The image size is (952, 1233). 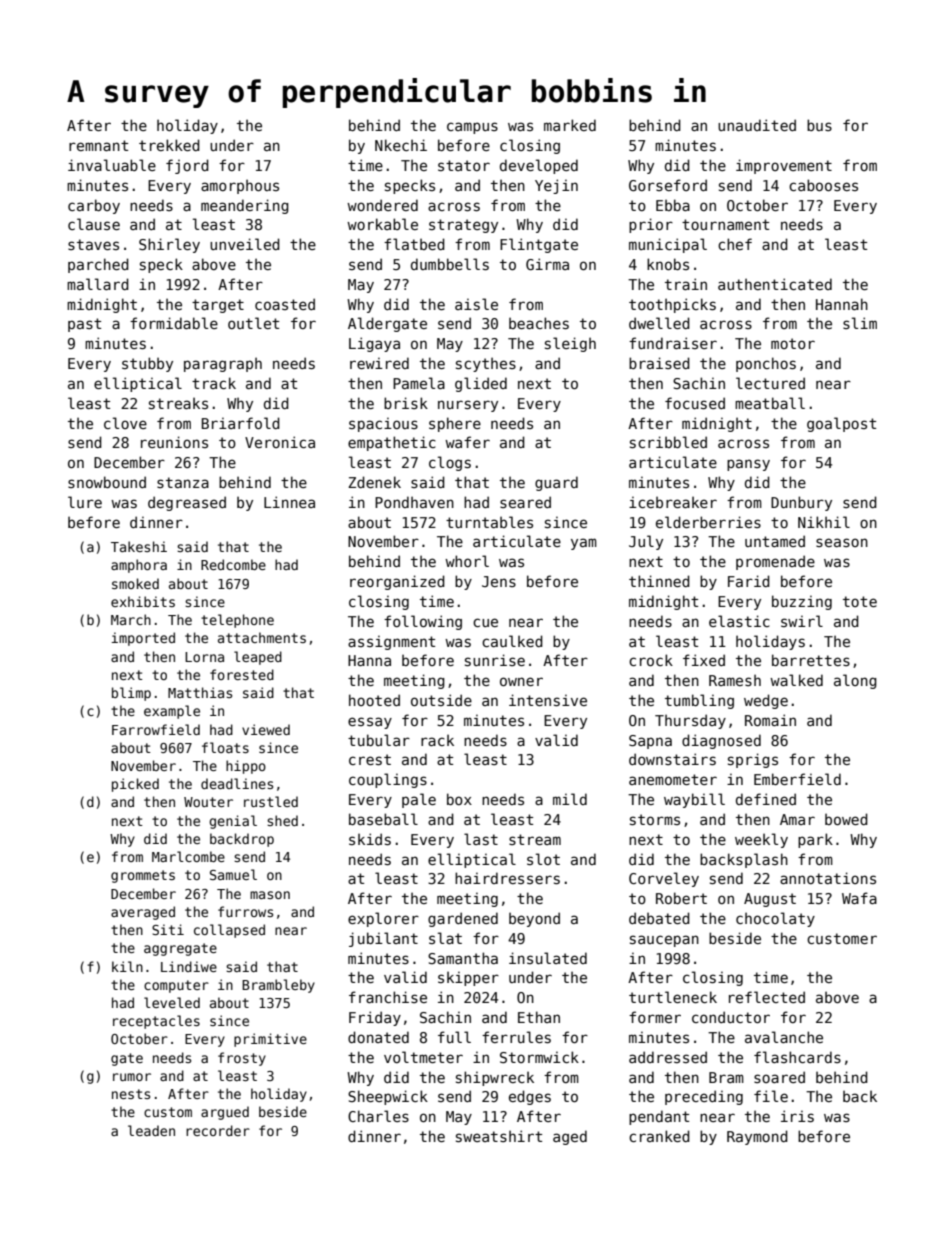 I want to click on seared, so click(x=525, y=502).
